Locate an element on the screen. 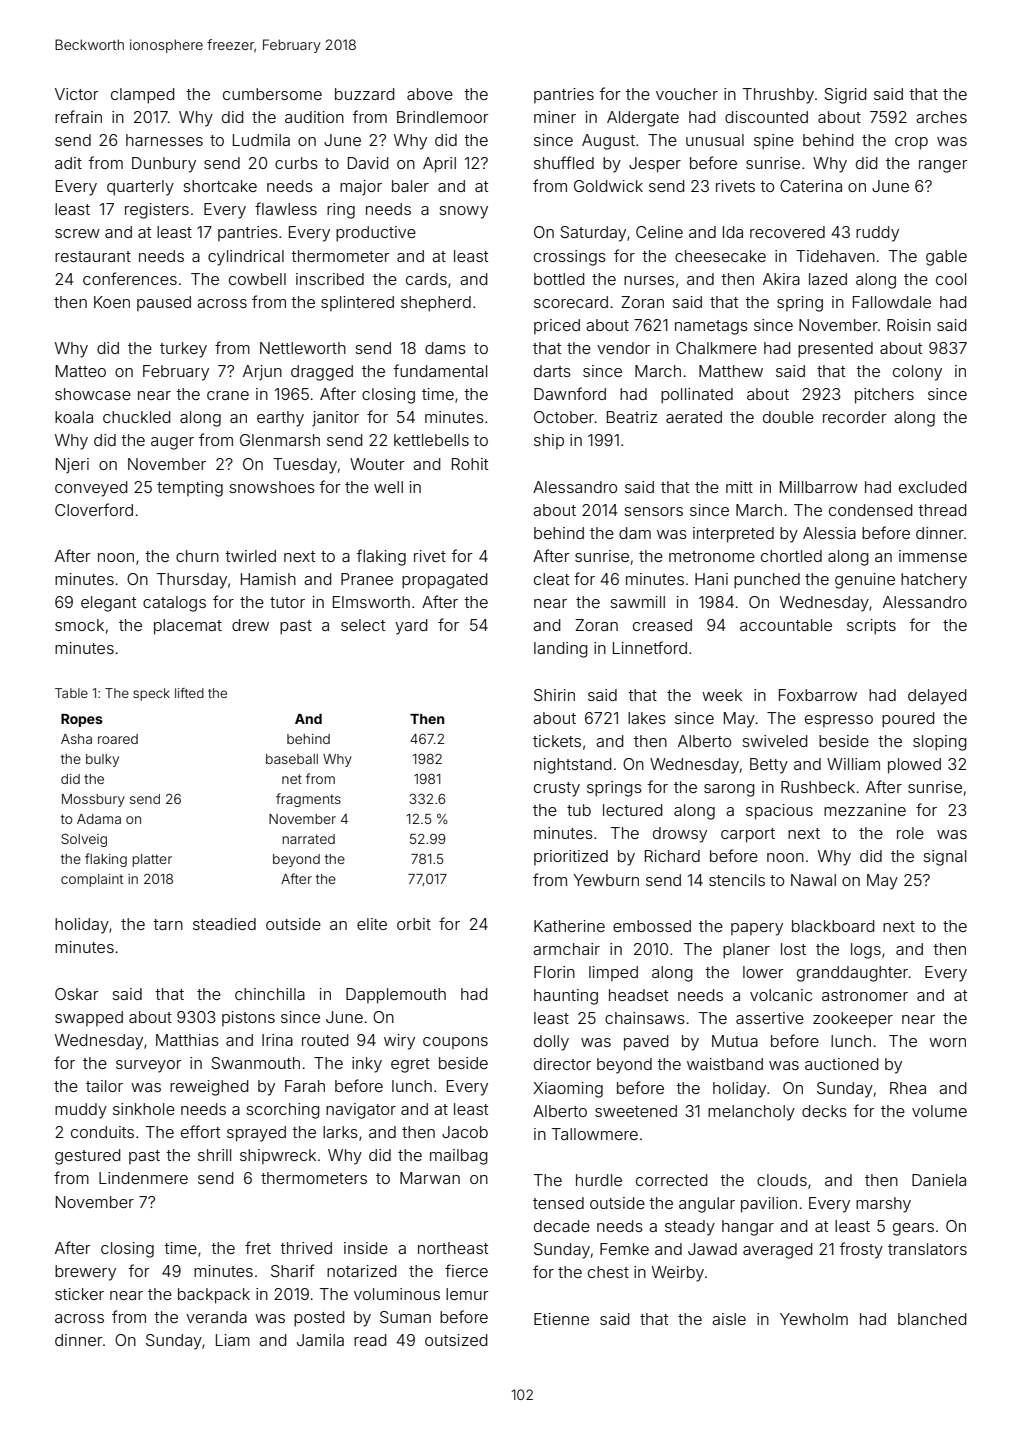  lakes is located at coordinates (647, 718).
